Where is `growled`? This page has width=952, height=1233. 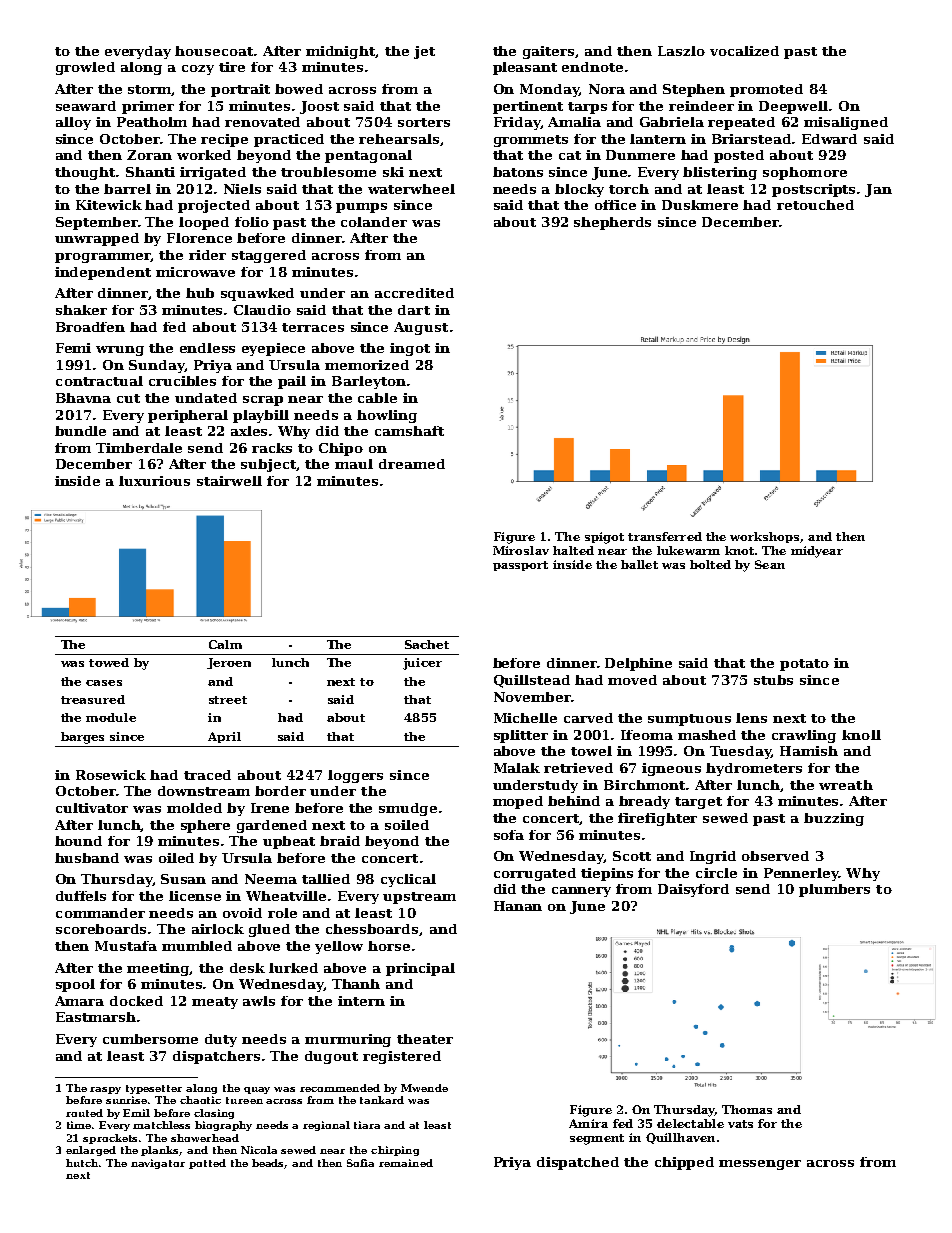 growled is located at coordinates (85, 68).
